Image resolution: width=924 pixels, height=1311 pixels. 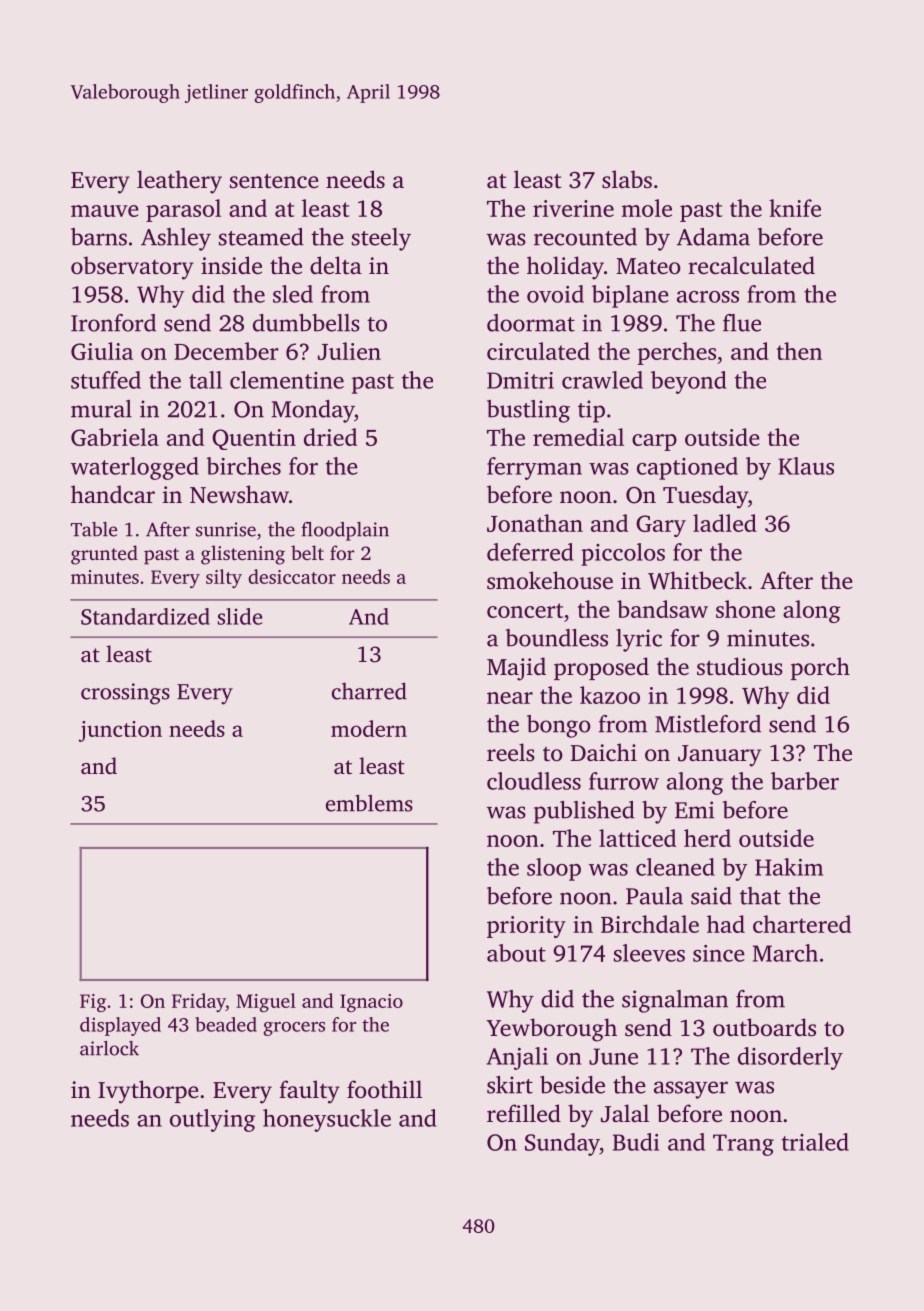 What do you see at coordinates (695, 810) in the screenshot?
I see `Emi` at bounding box center [695, 810].
